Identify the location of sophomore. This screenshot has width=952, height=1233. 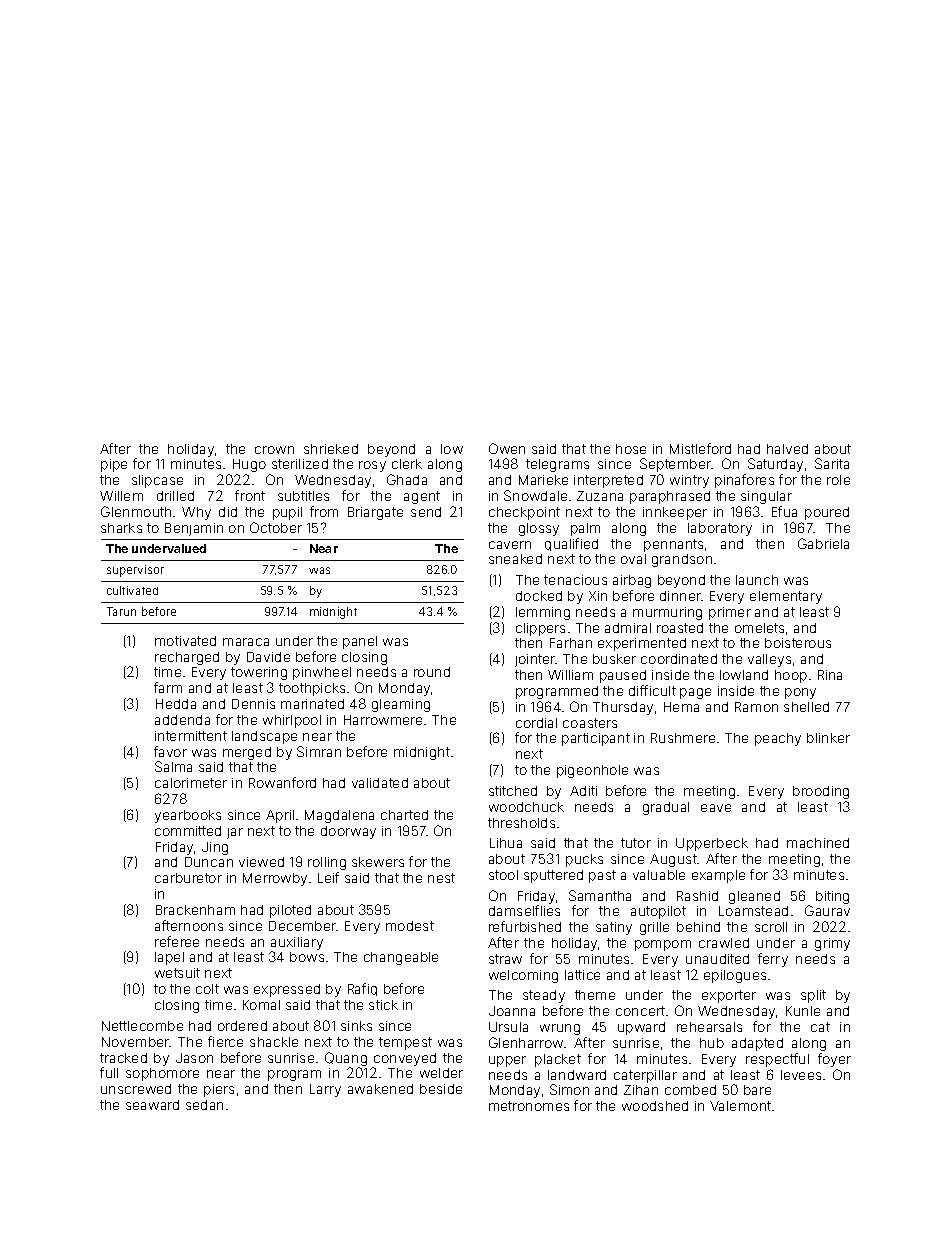
(162, 1074).
